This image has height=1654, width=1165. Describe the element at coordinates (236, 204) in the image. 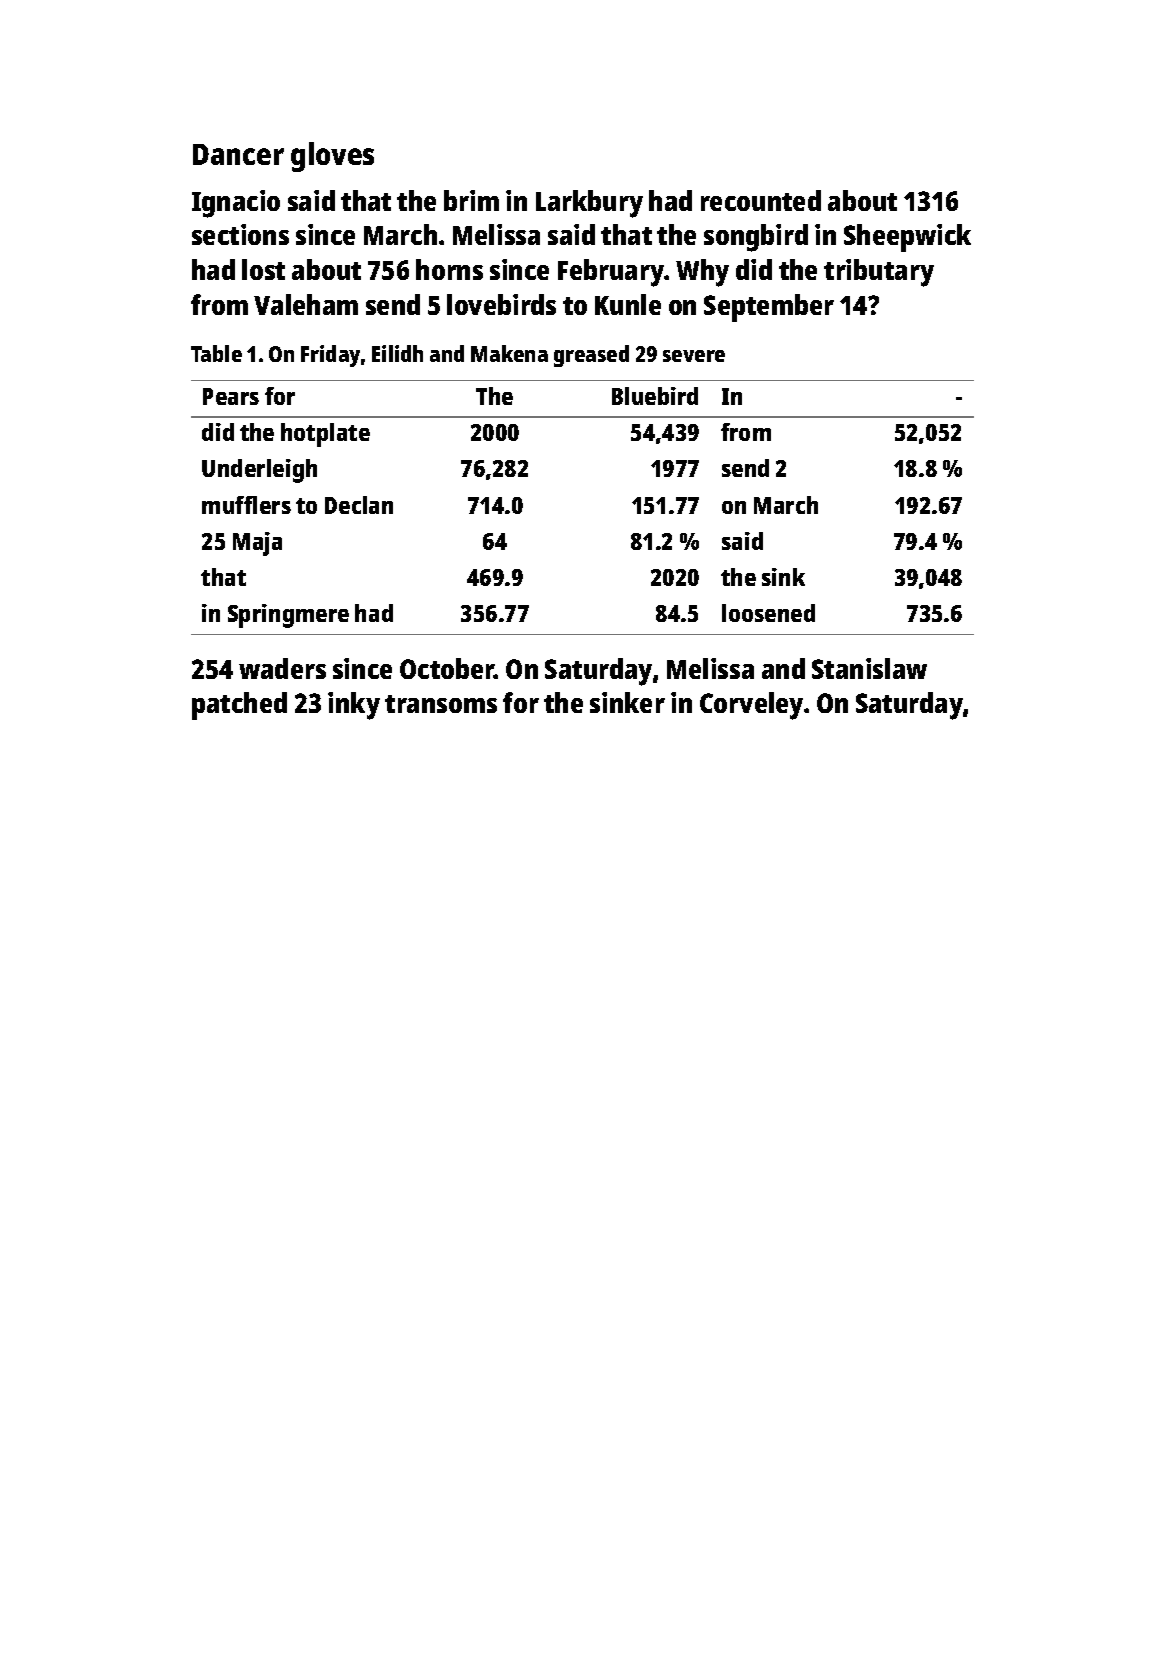

I see `Ignacio` at that location.
